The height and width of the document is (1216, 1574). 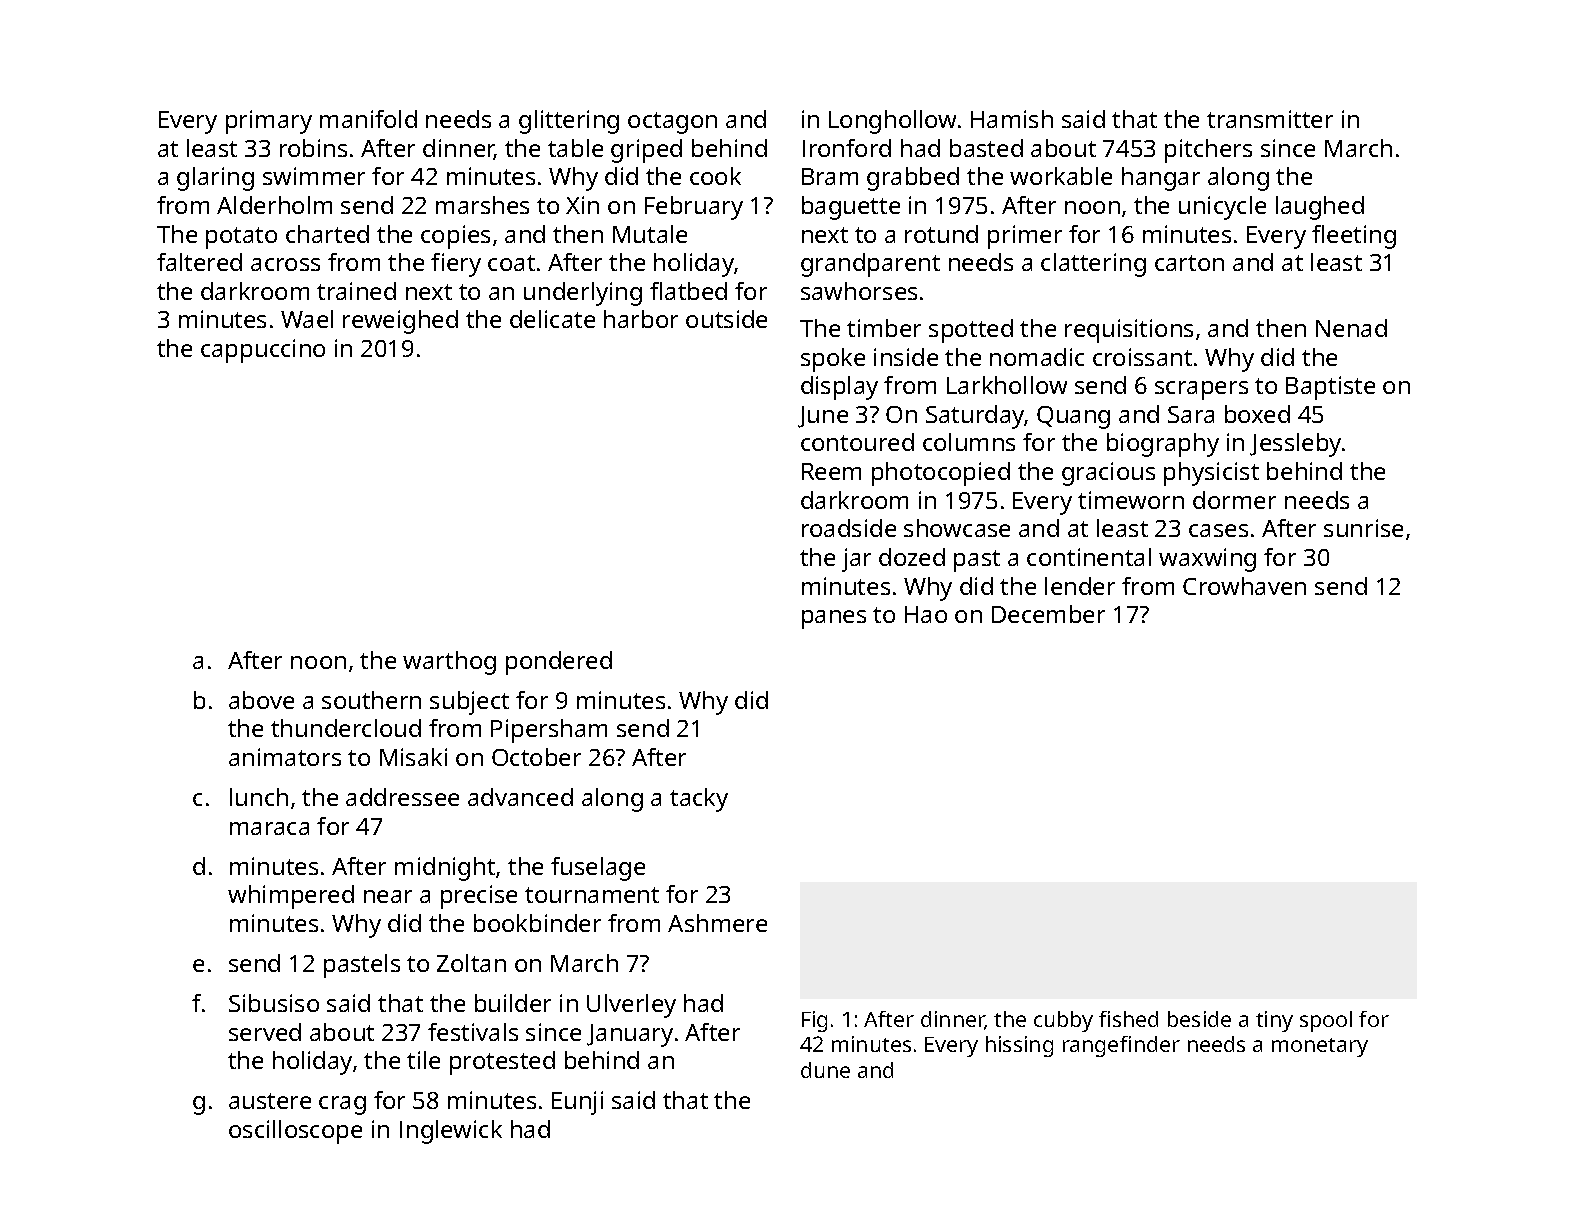 What do you see at coordinates (1012, 119) in the document?
I see `Hamish` at bounding box center [1012, 119].
